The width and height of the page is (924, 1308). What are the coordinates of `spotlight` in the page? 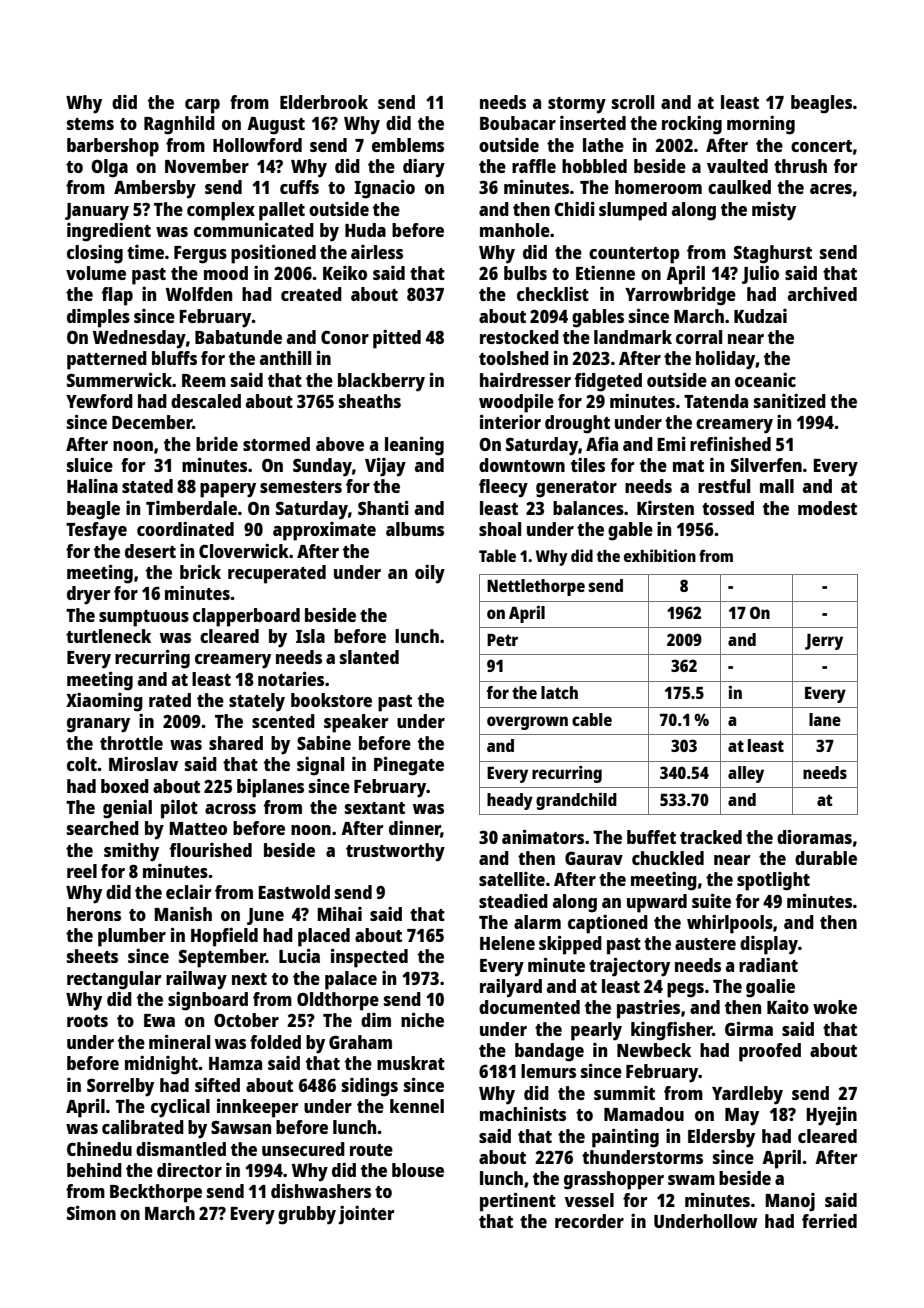 It's located at (773, 881).
